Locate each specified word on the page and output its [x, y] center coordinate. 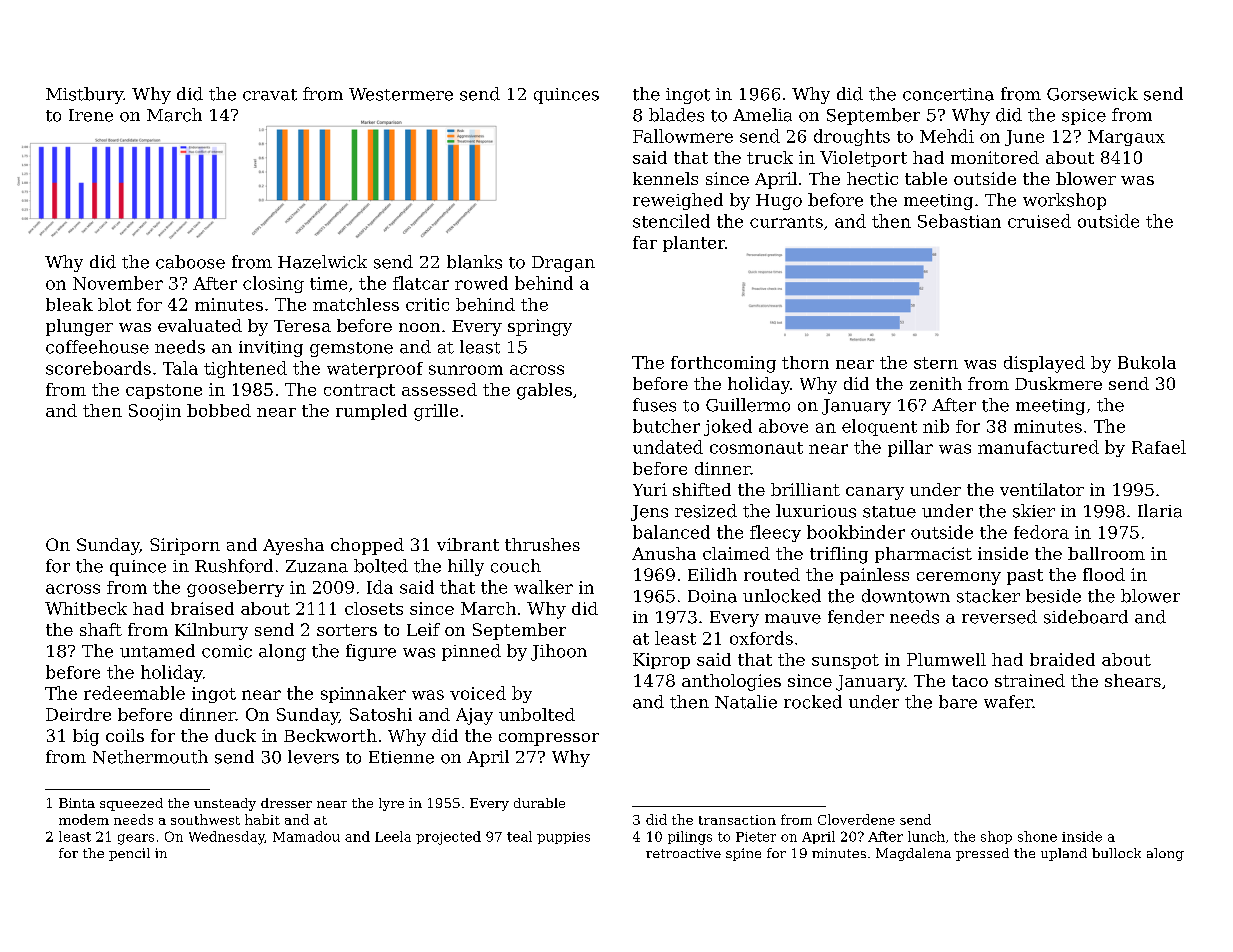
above [783, 426]
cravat [270, 95]
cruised [1039, 221]
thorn [805, 362]
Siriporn [185, 546]
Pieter [756, 837]
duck [235, 735]
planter [694, 244]
